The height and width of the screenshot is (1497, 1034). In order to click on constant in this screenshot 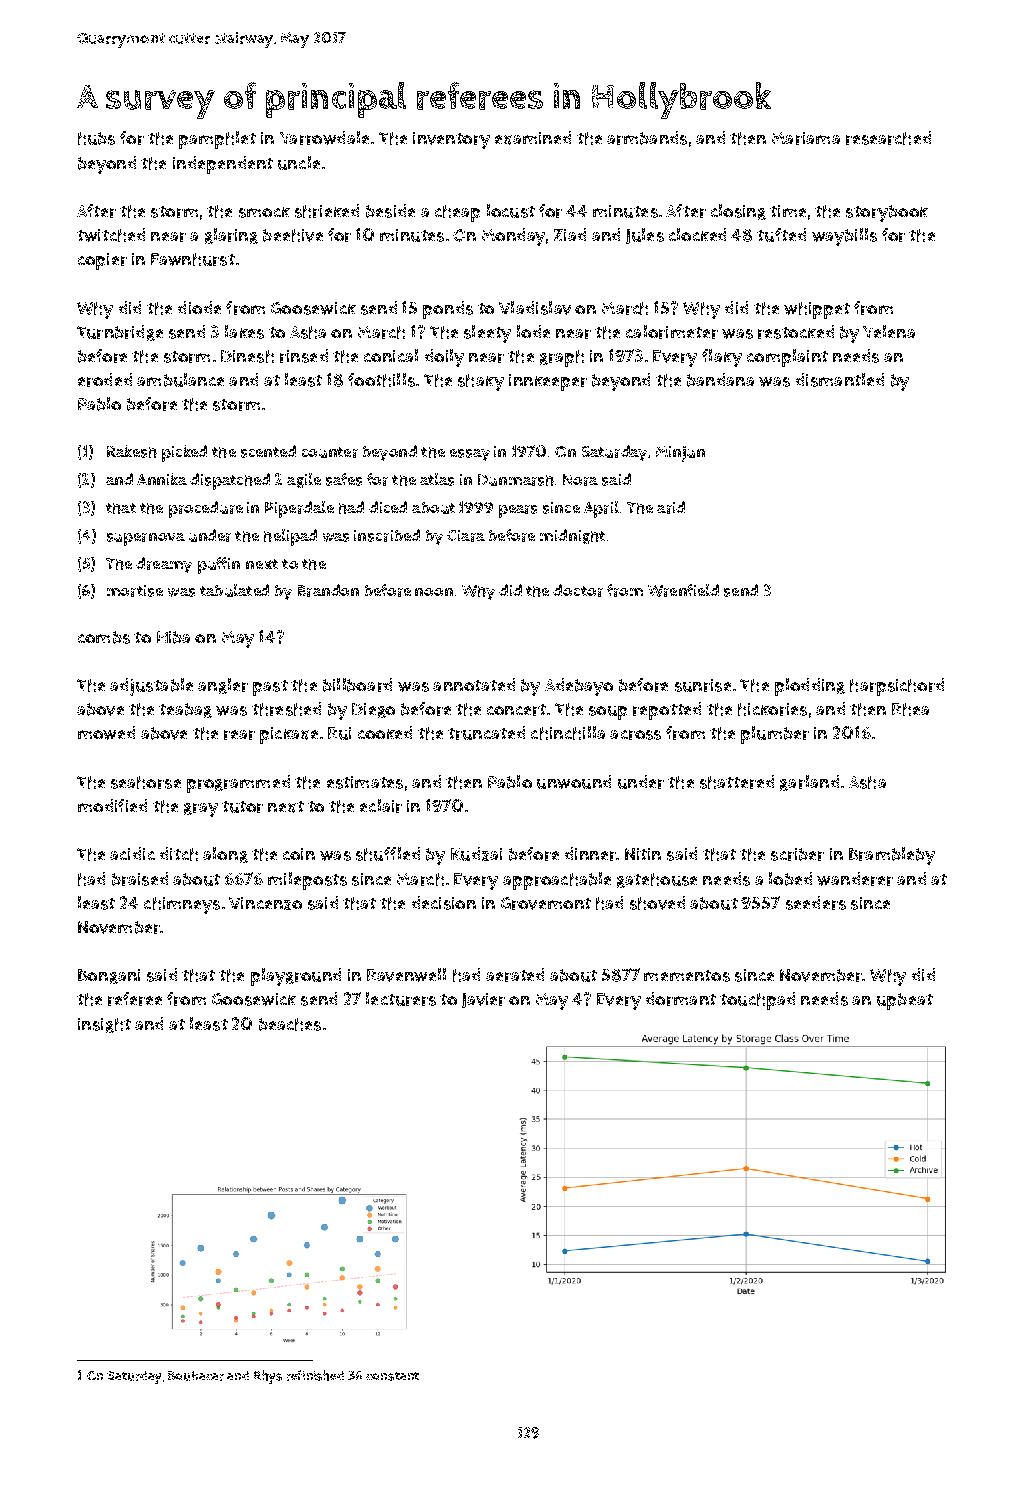, I will do `click(392, 1376)`.
